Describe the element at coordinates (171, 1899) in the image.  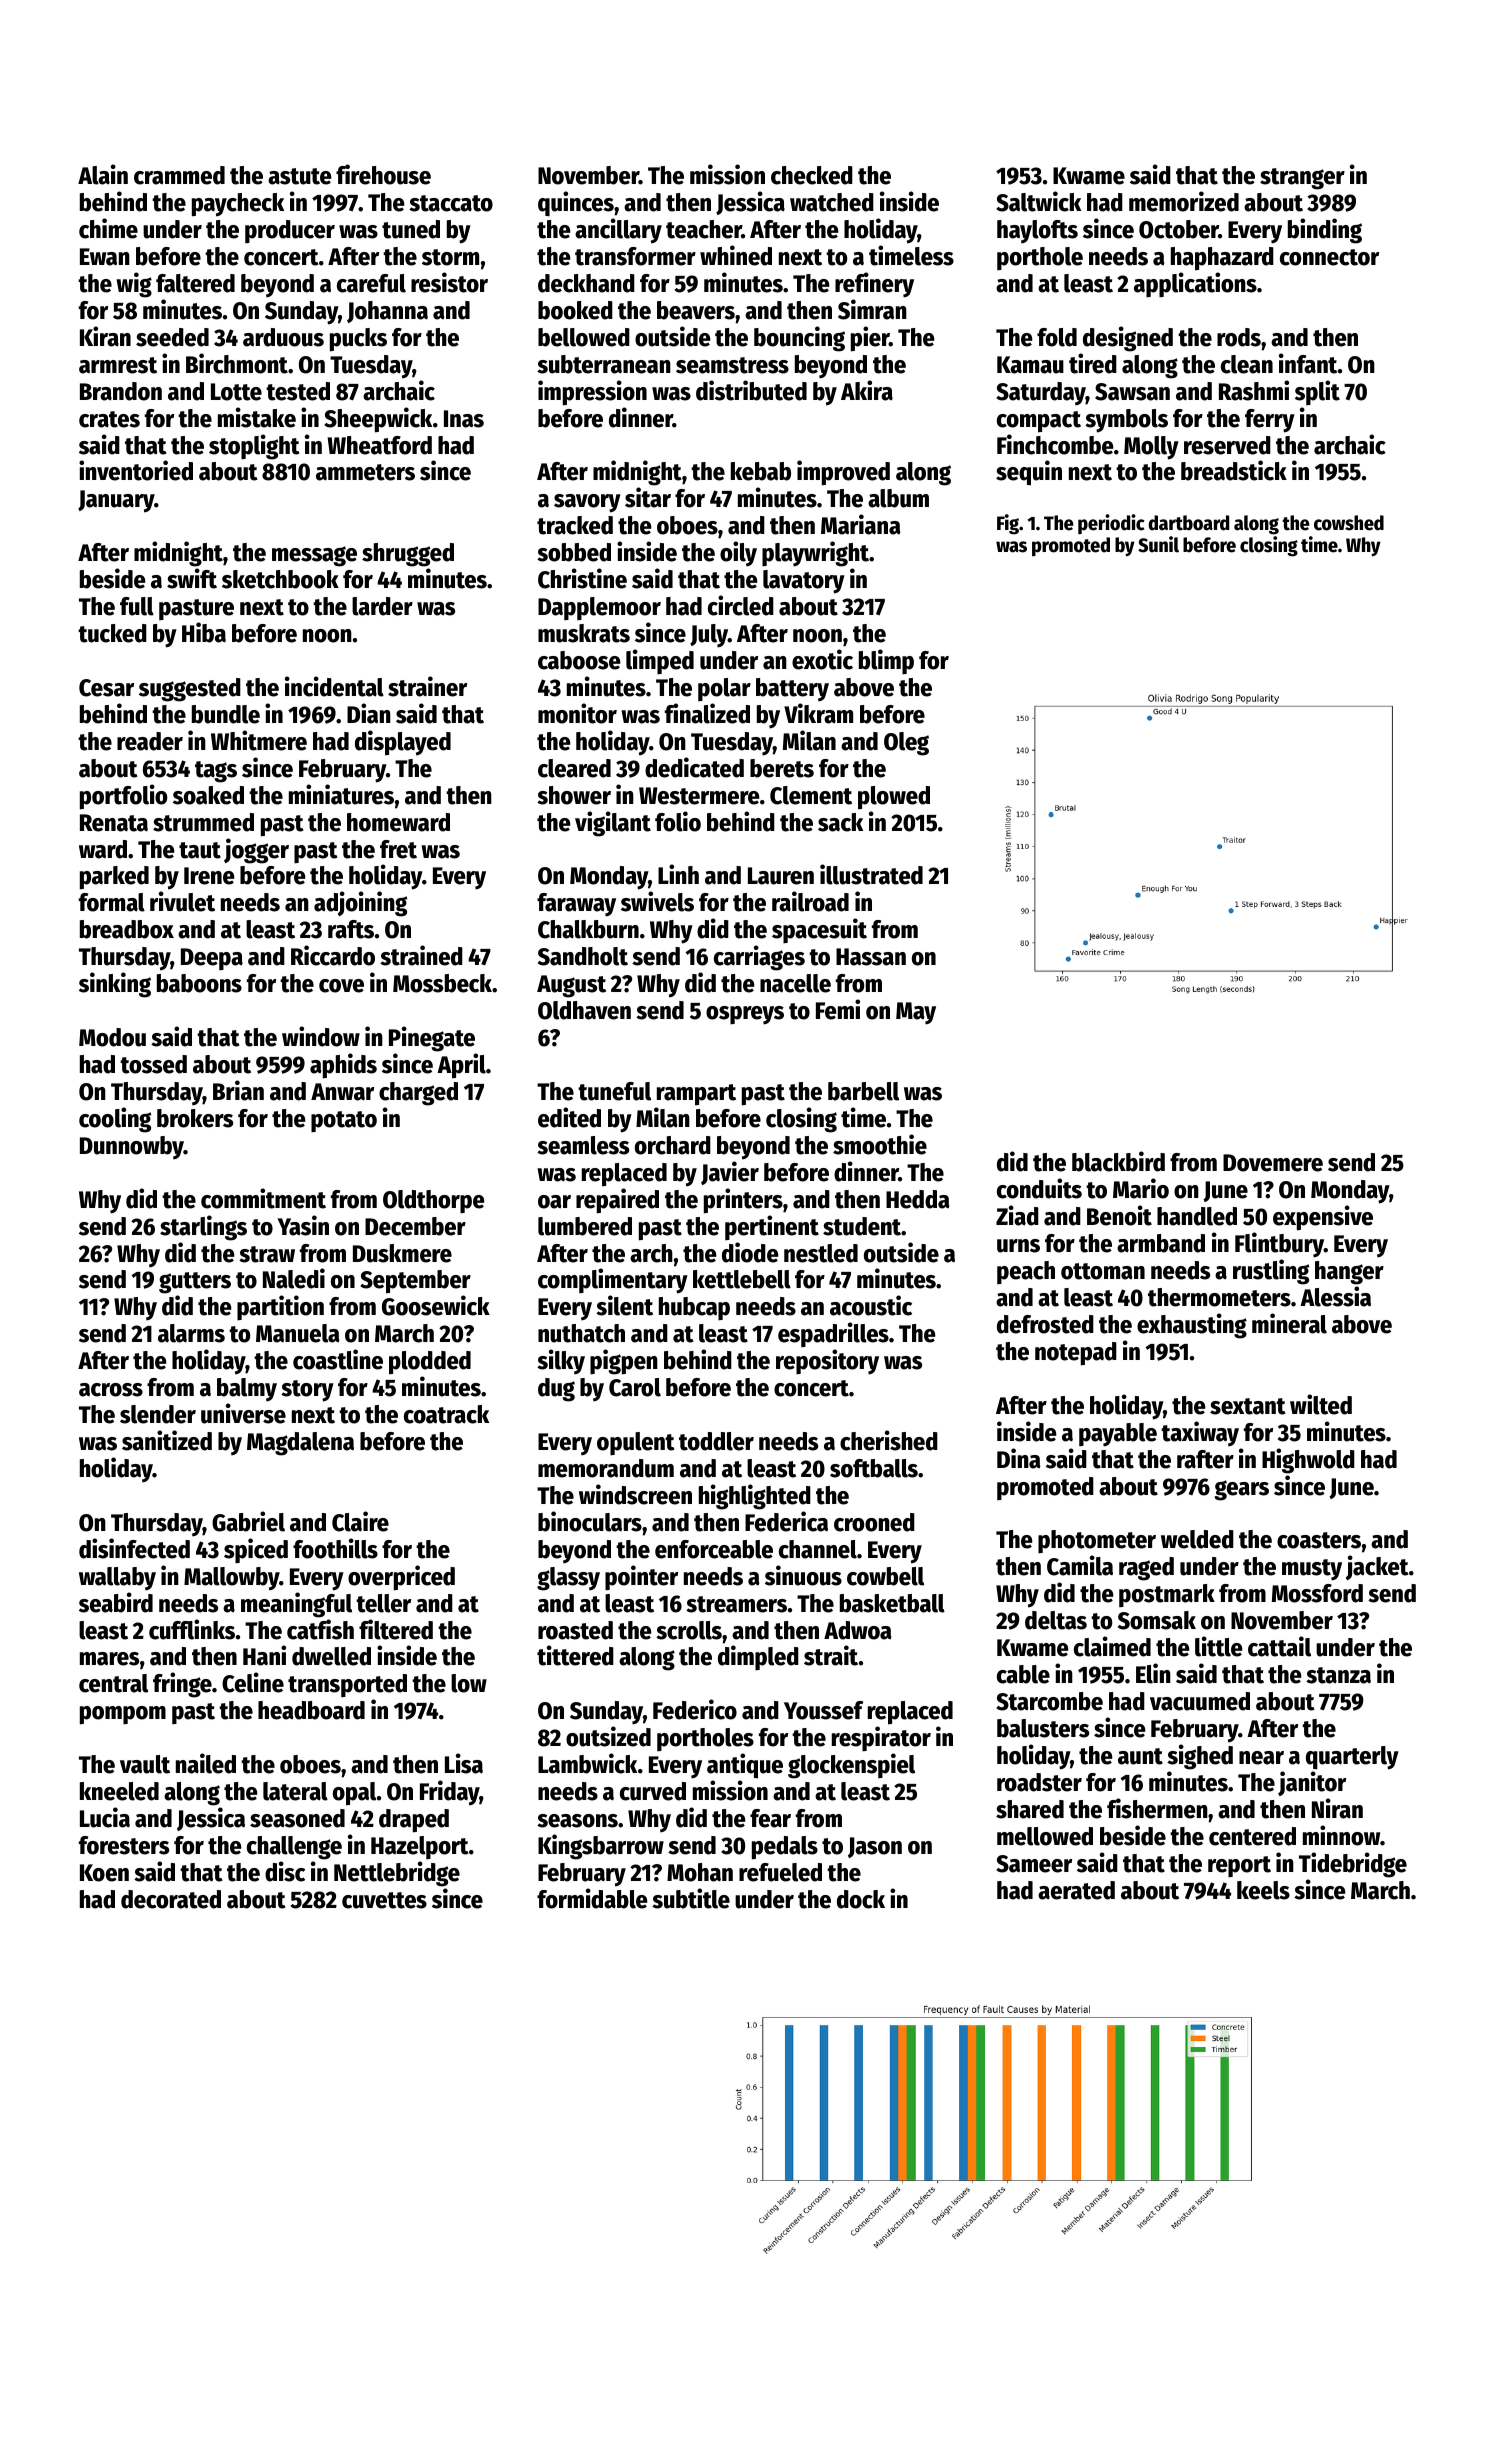
I see `decorated` at that location.
